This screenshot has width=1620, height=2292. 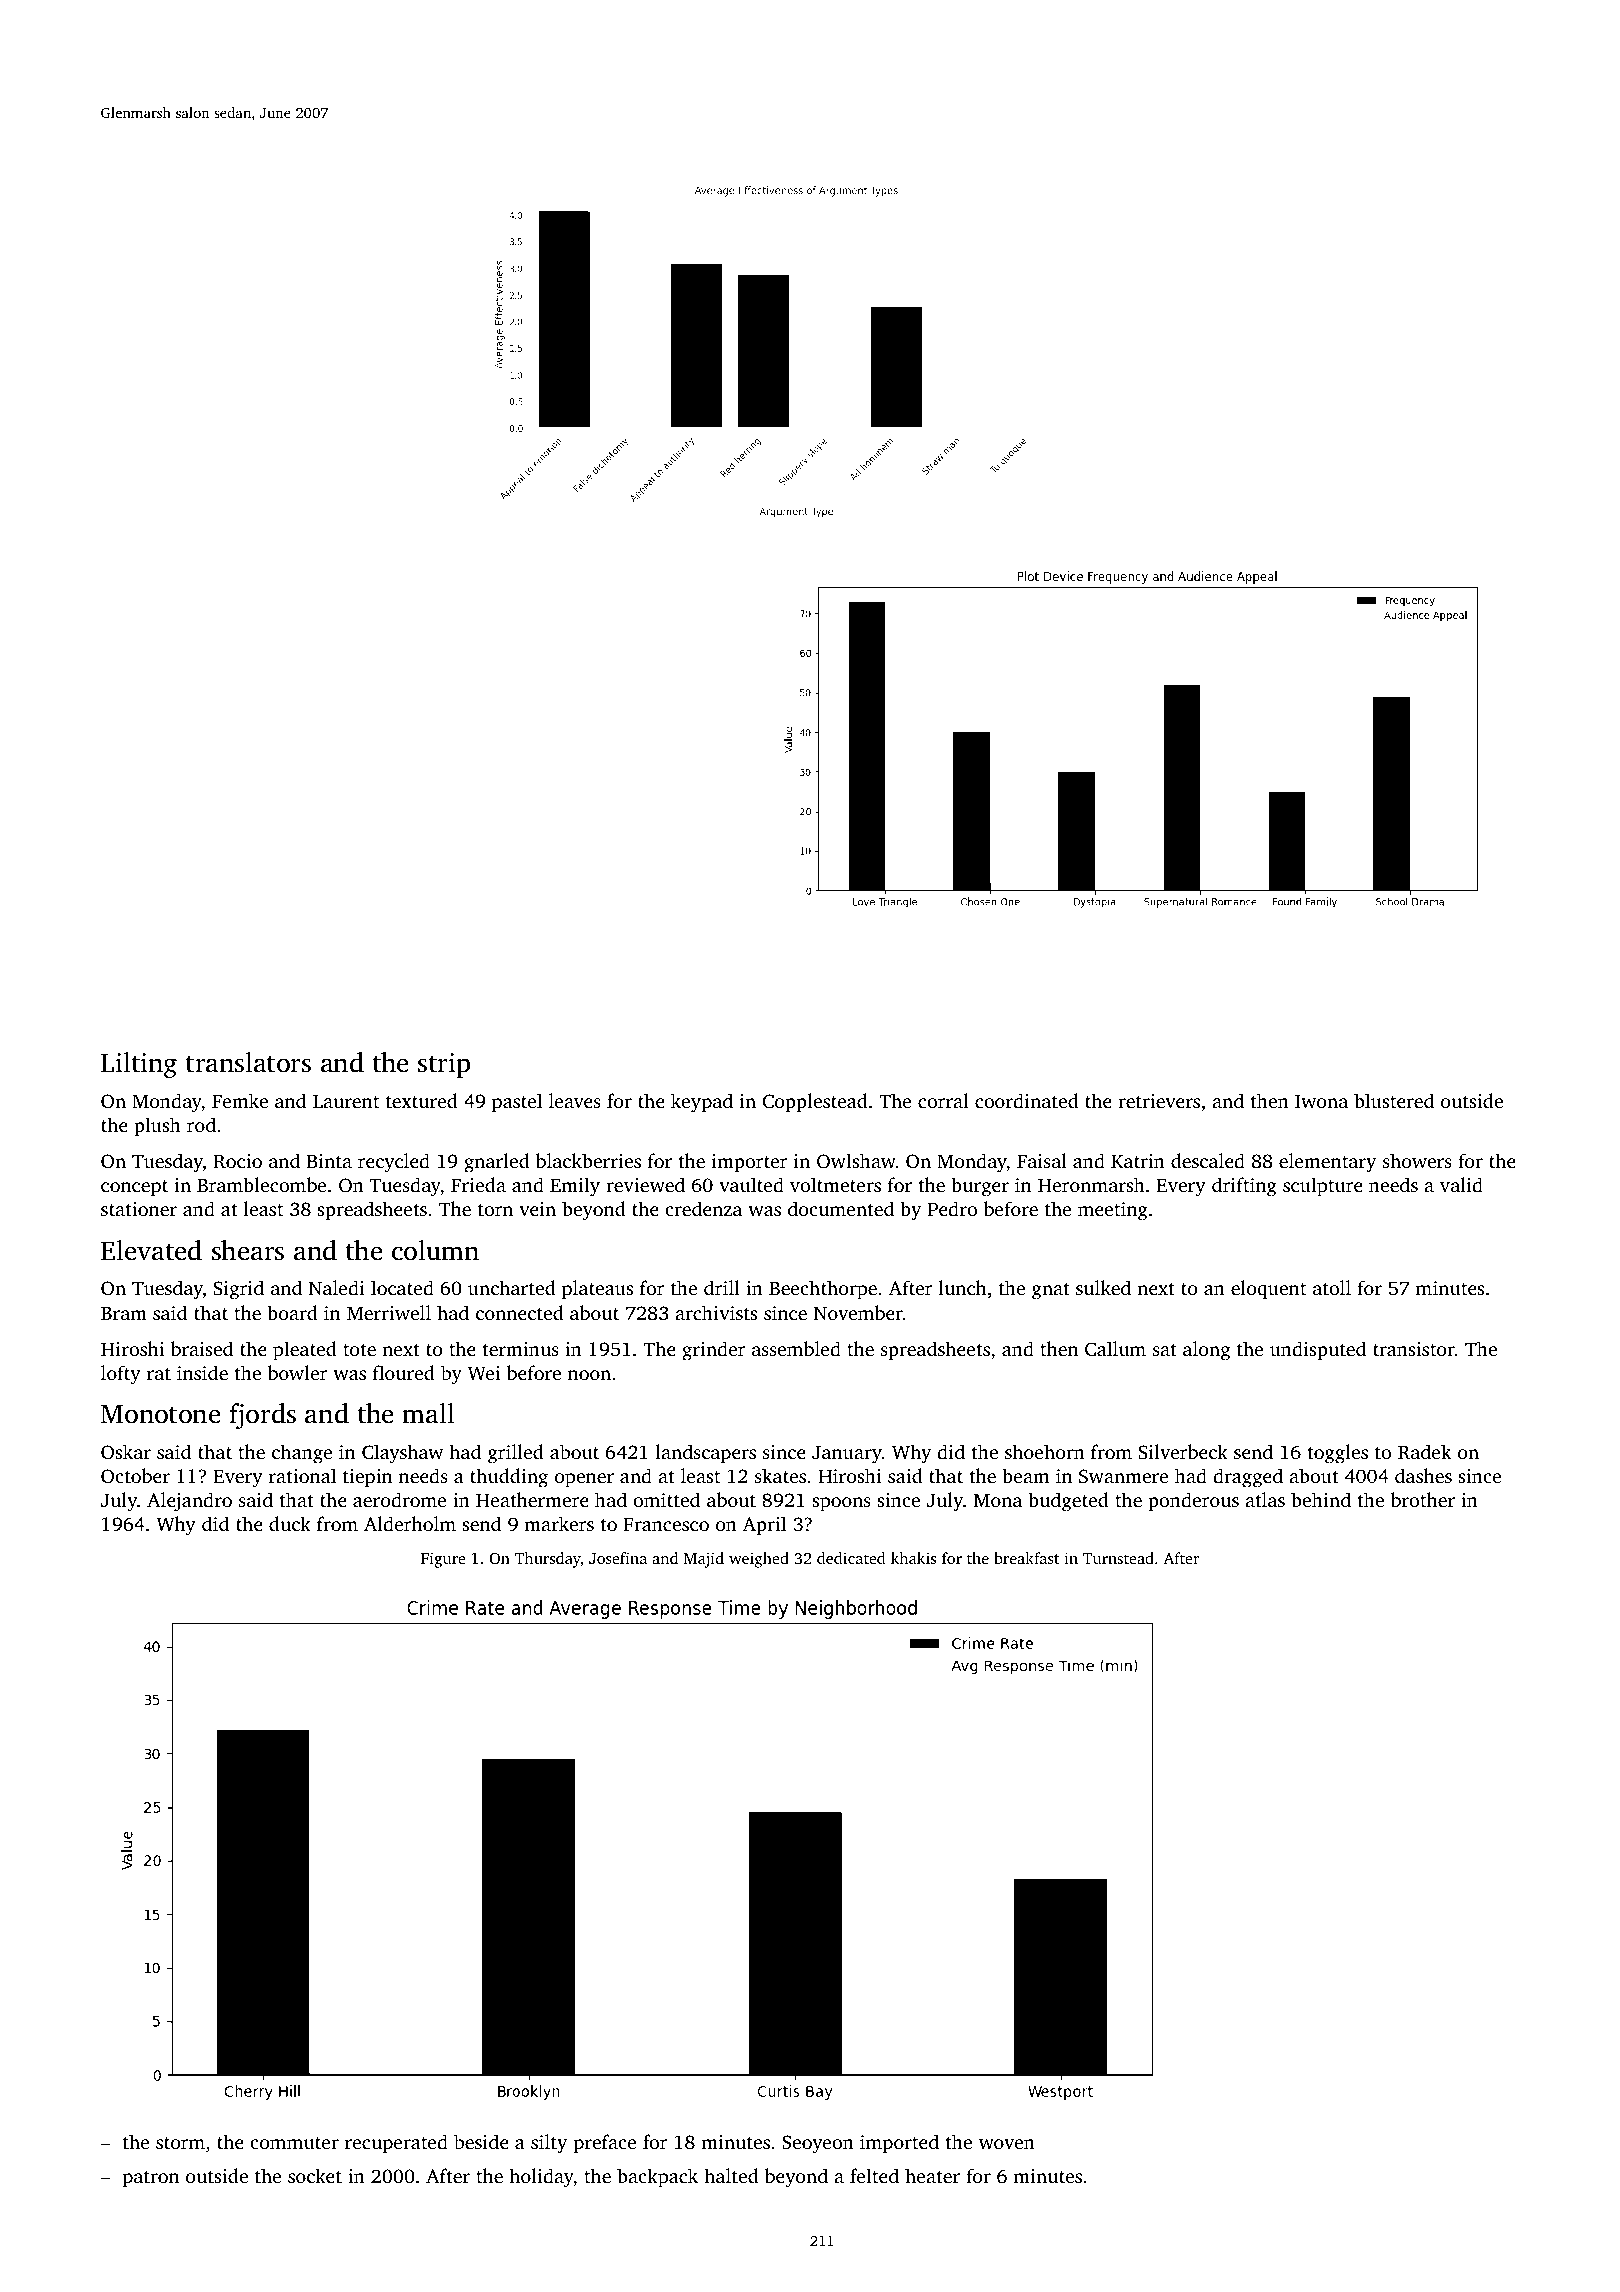 What do you see at coordinates (1115, 1349) in the screenshot?
I see `Callum` at bounding box center [1115, 1349].
